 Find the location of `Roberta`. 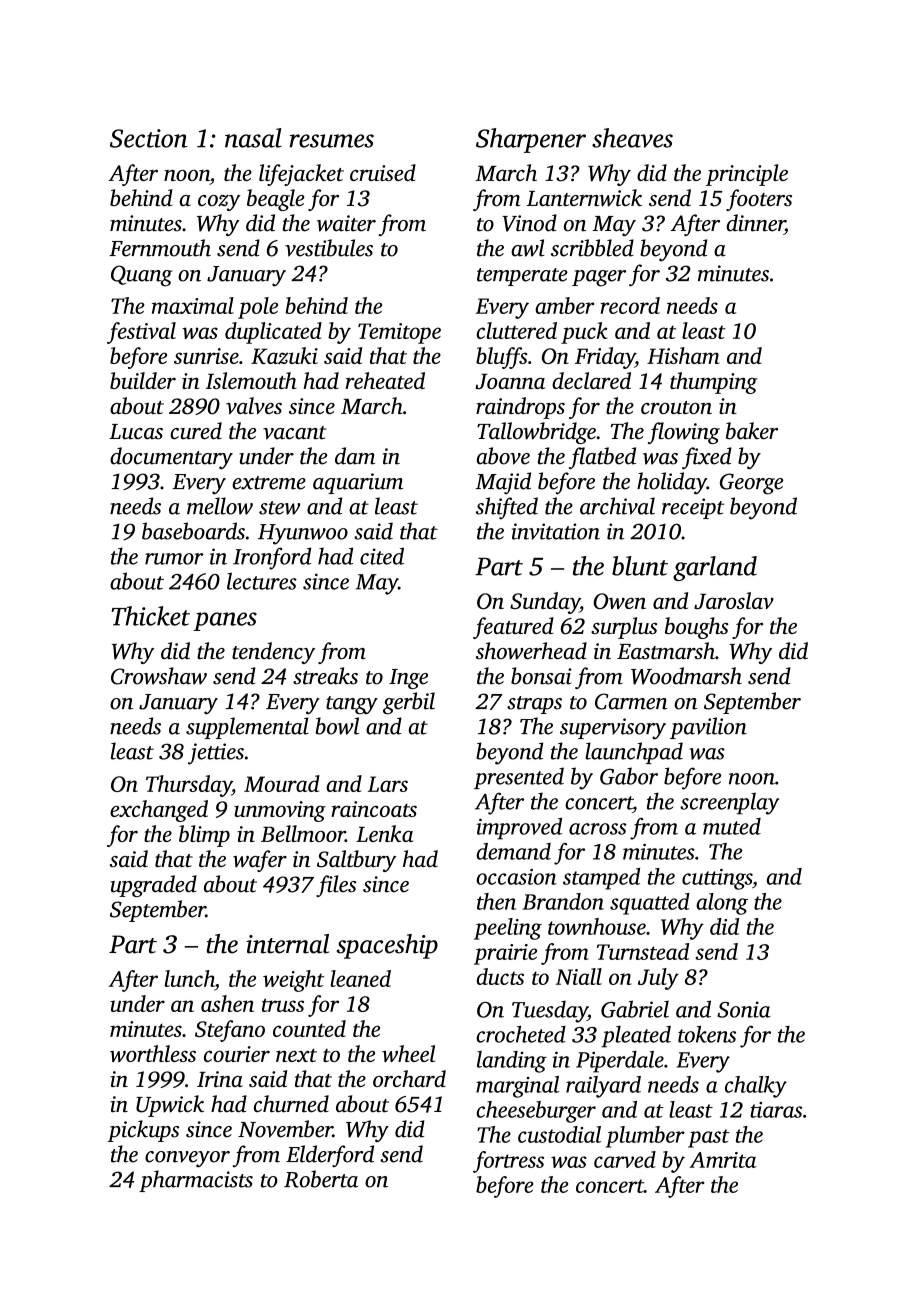

Roberta is located at coordinates (321, 1179).
